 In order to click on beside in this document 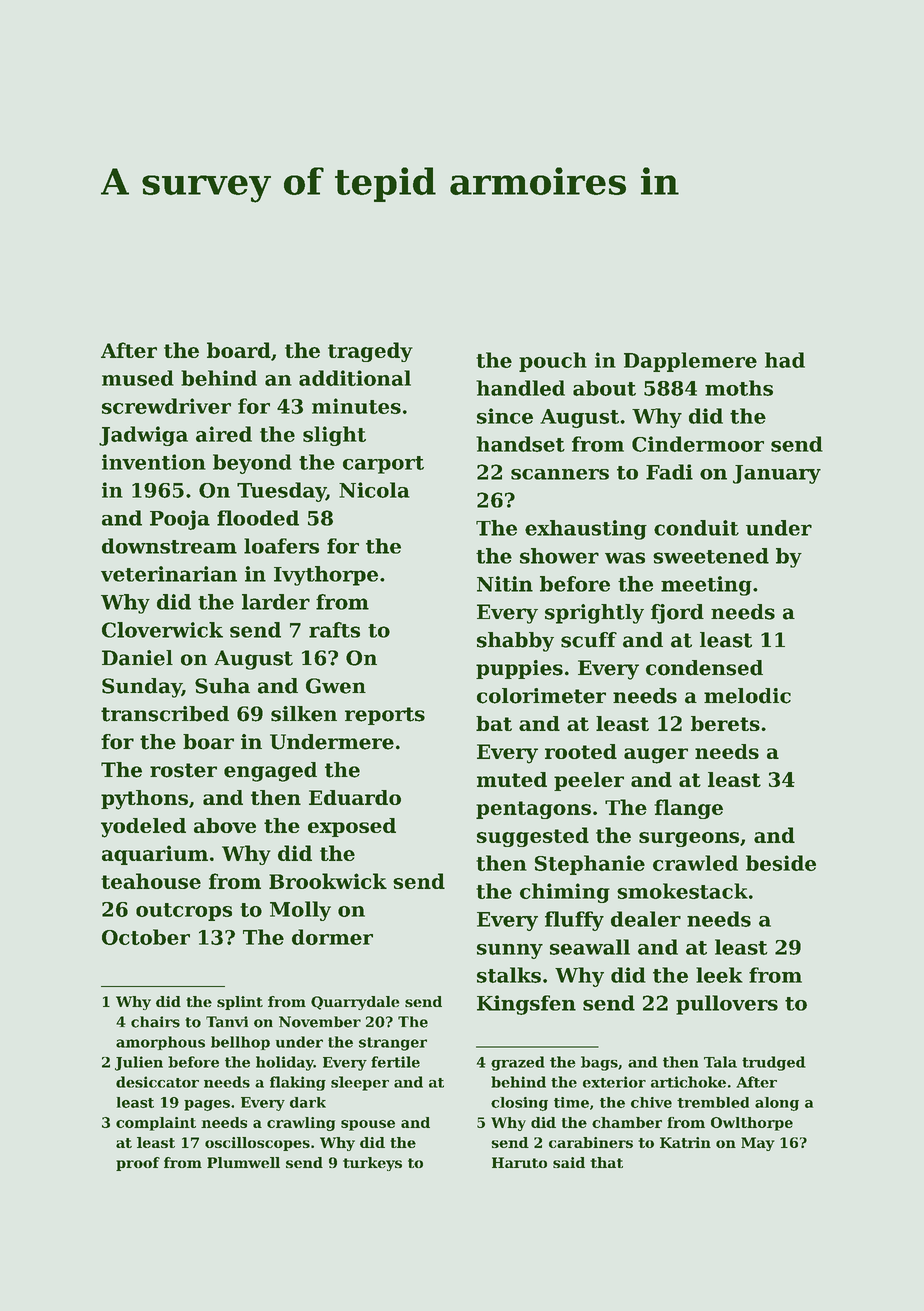, I will do `click(781, 863)`.
